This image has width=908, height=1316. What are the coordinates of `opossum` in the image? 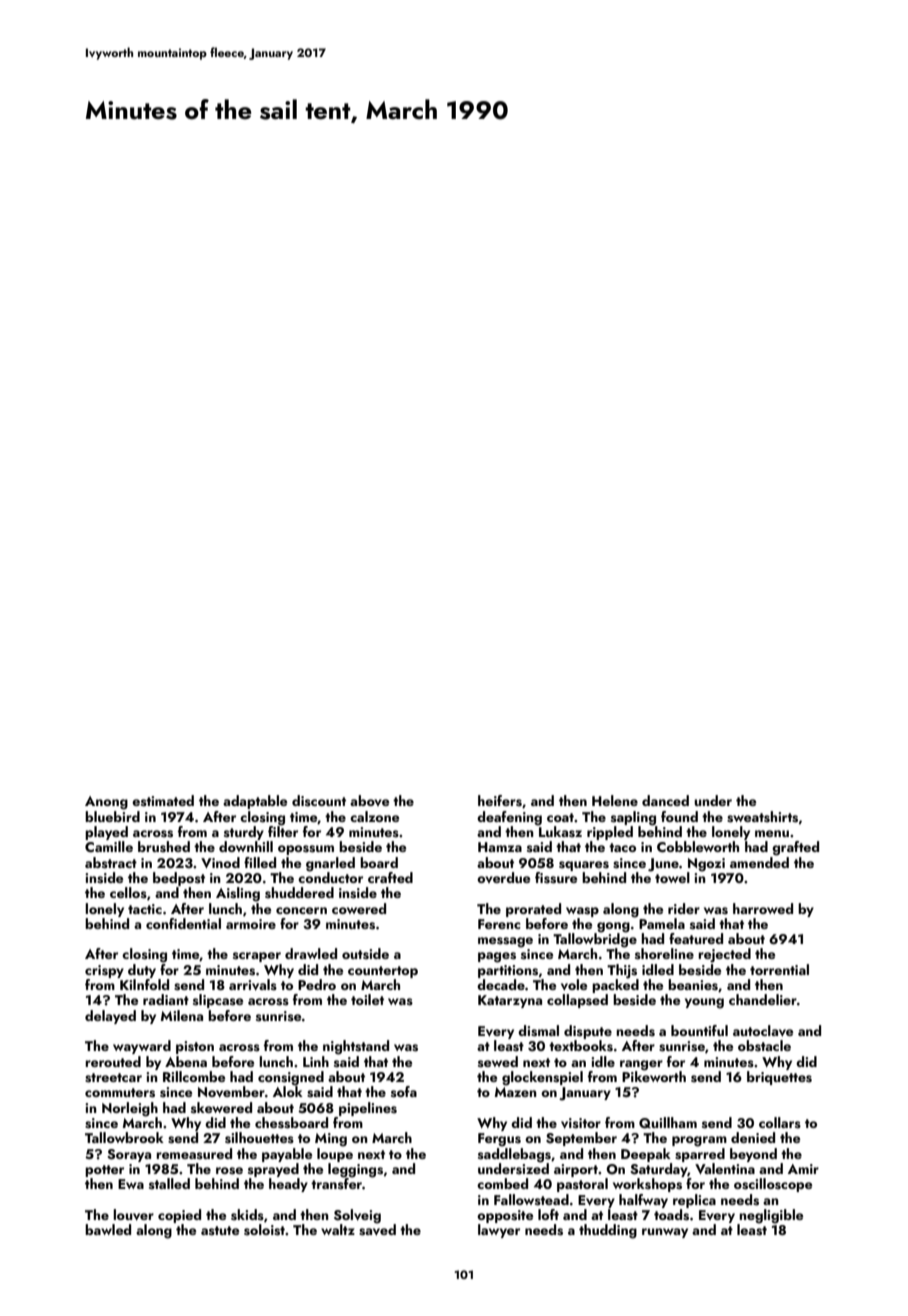 It's located at (306, 850).
